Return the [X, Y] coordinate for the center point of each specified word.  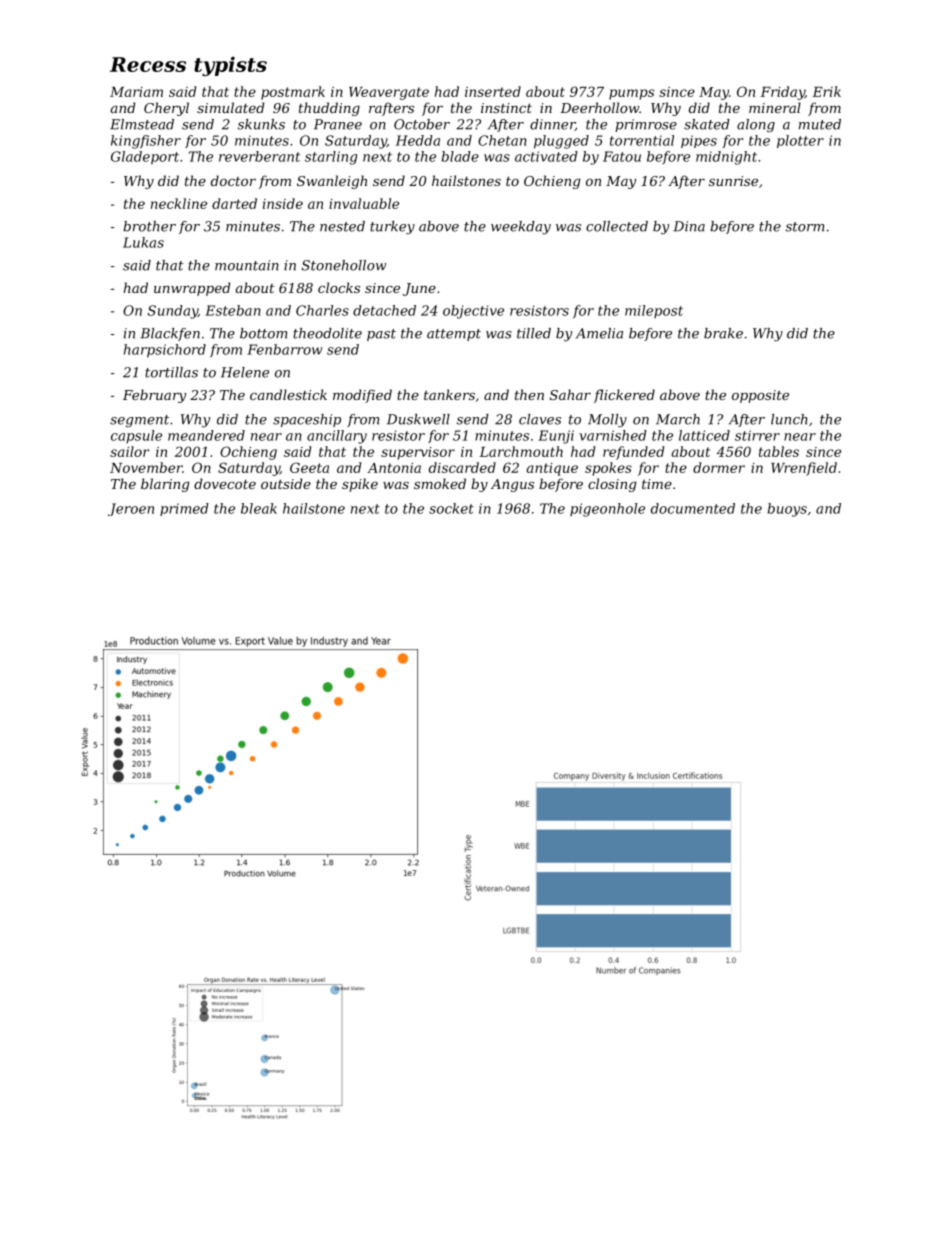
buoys [787, 510]
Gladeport [145, 158]
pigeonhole [607, 510]
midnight [726, 158]
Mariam [136, 92]
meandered [206, 435]
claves [540, 419]
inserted [493, 91]
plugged [561, 142]
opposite [760, 396]
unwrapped [192, 289]
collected [617, 226]
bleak [259, 508]
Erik [826, 91]
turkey [392, 228]
